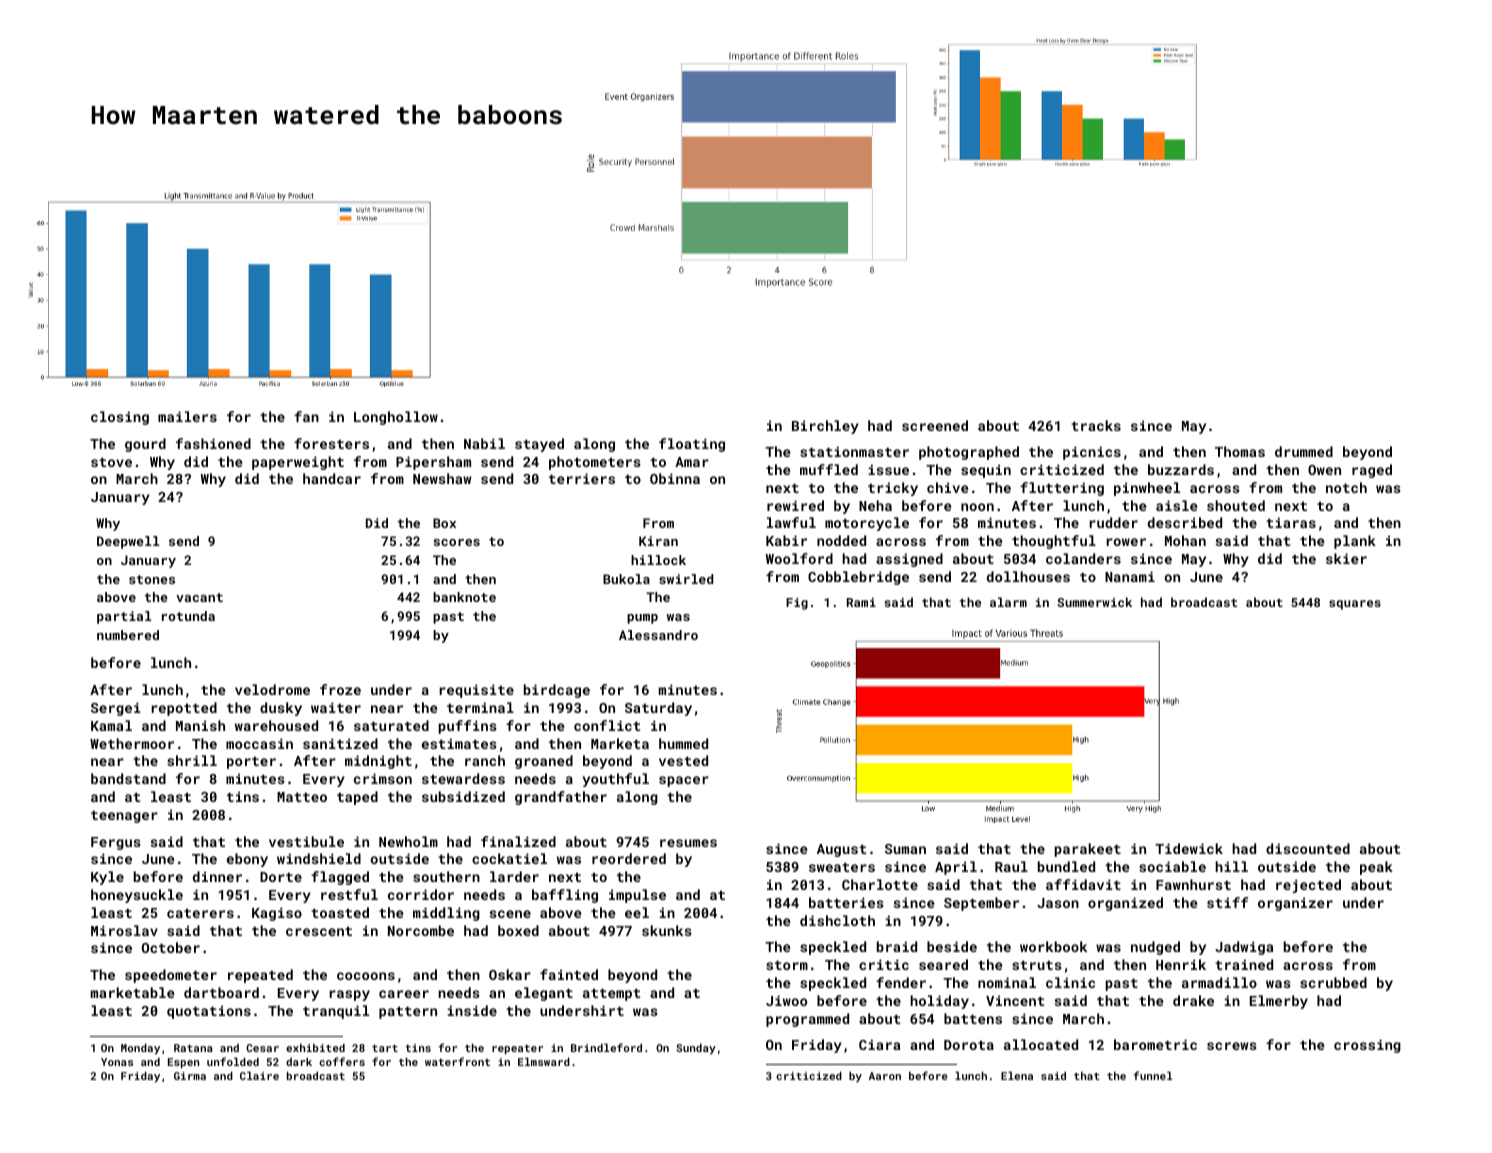 The width and height of the document is (1492, 1153). Describe the element at coordinates (684, 781) in the document. I see `spacer` at that location.
